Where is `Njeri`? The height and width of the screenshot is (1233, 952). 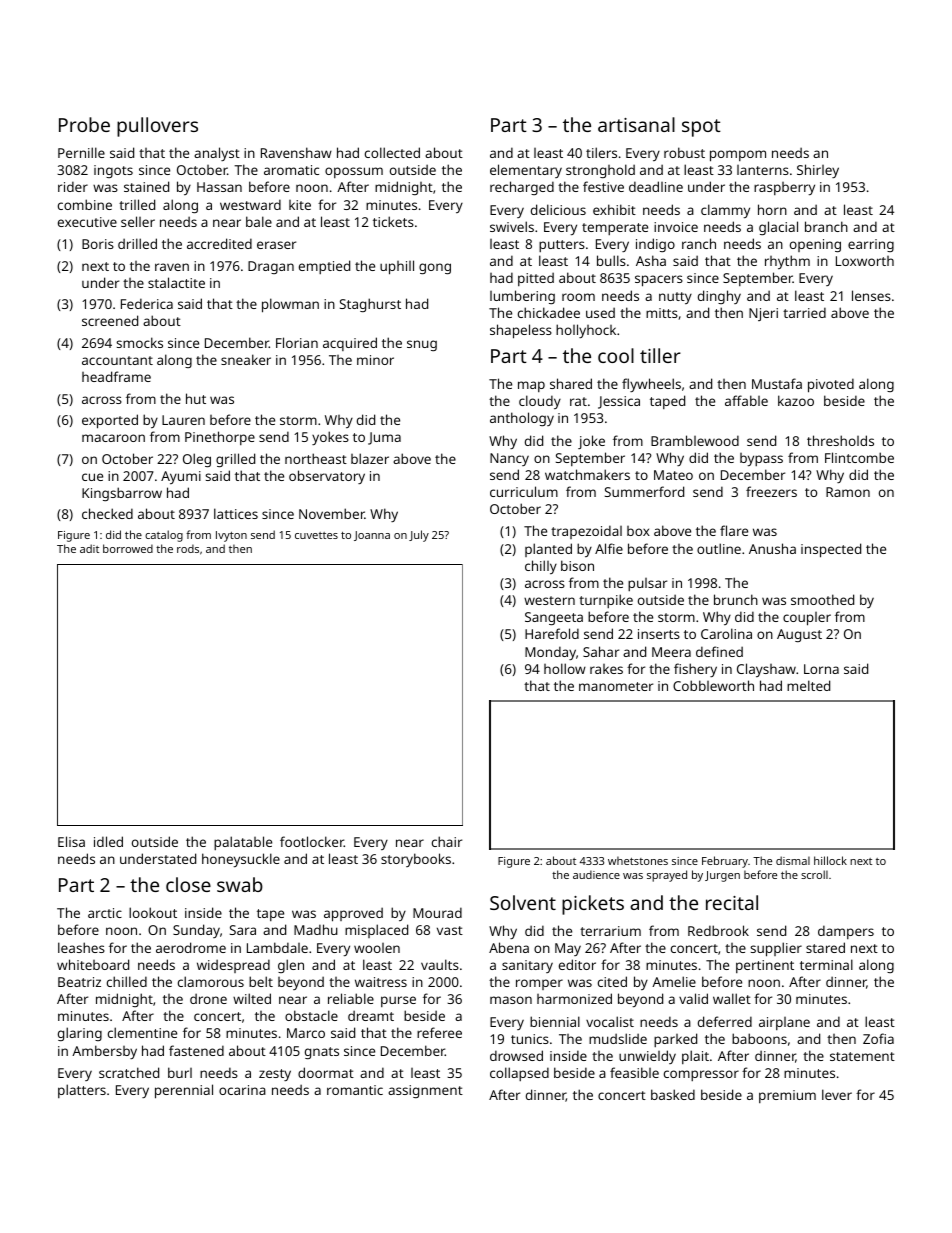
Njeri is located at coordinates (763, 314).
